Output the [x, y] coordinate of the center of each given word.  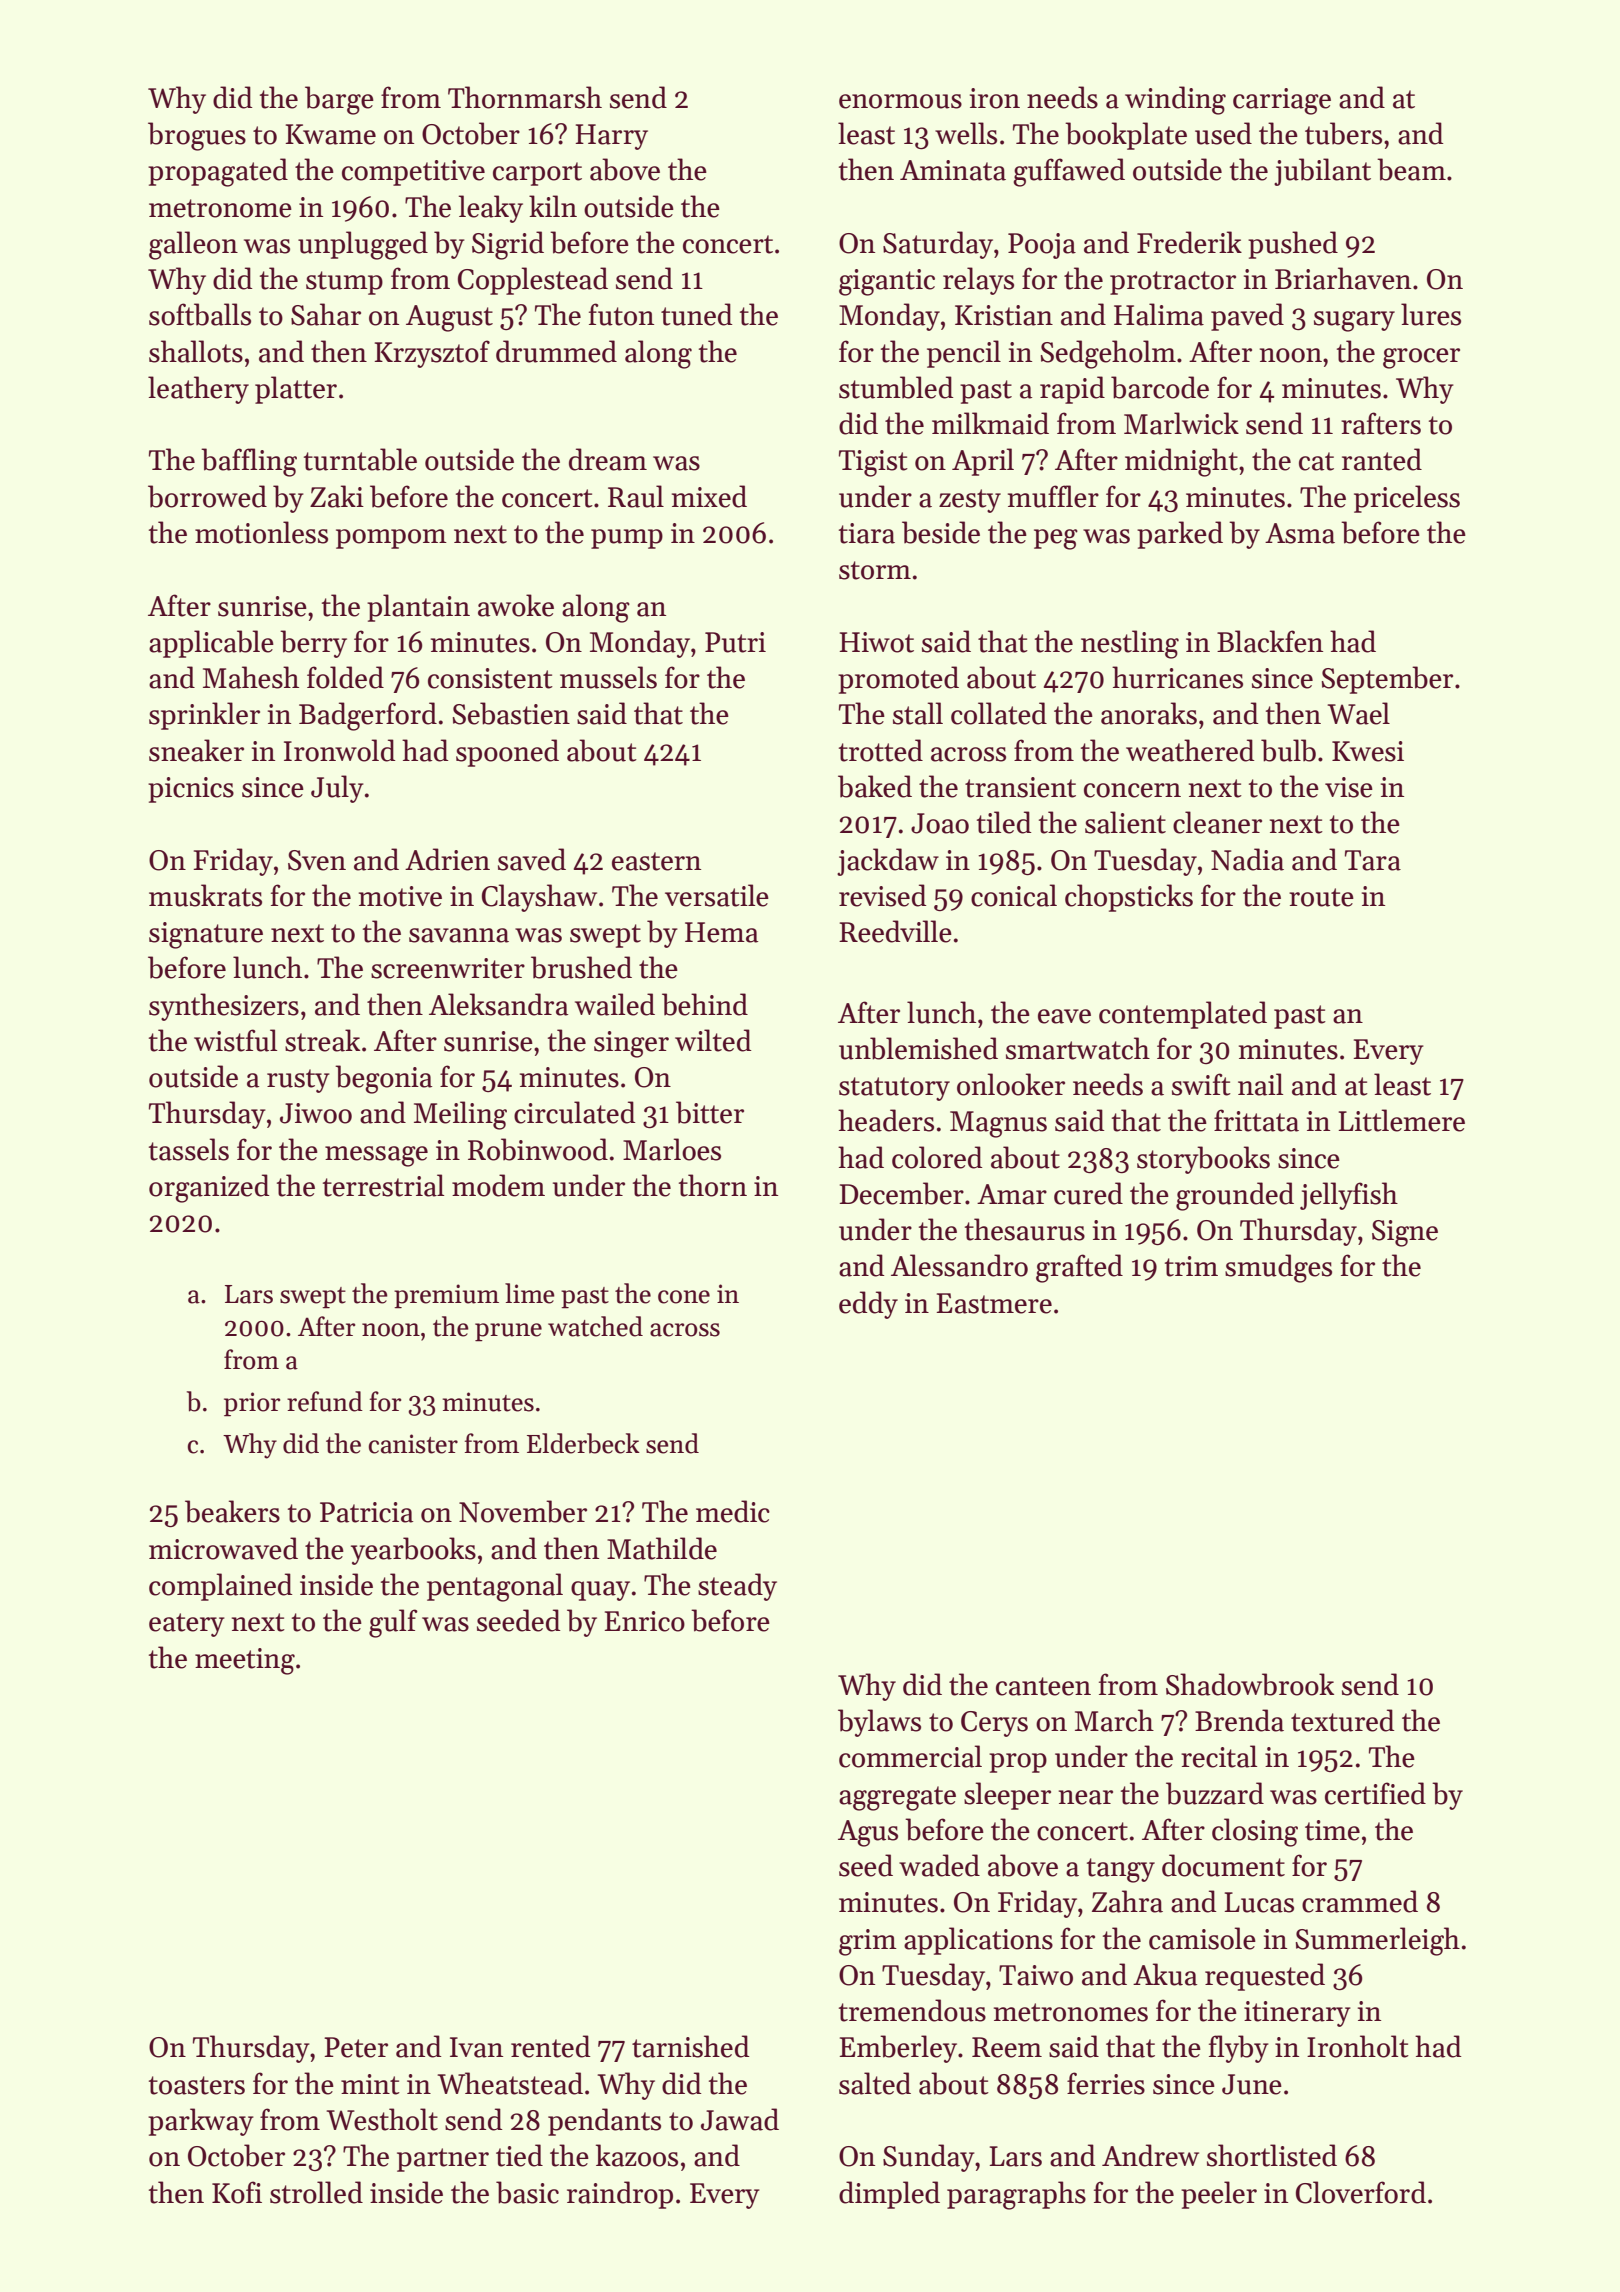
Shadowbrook [1250, 1684]
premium [446, 1296]
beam [1411, 169]
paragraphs [1016, 2195]
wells [966, 133]
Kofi [237, 2192]
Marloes [672, 1149]
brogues [197, 136]
